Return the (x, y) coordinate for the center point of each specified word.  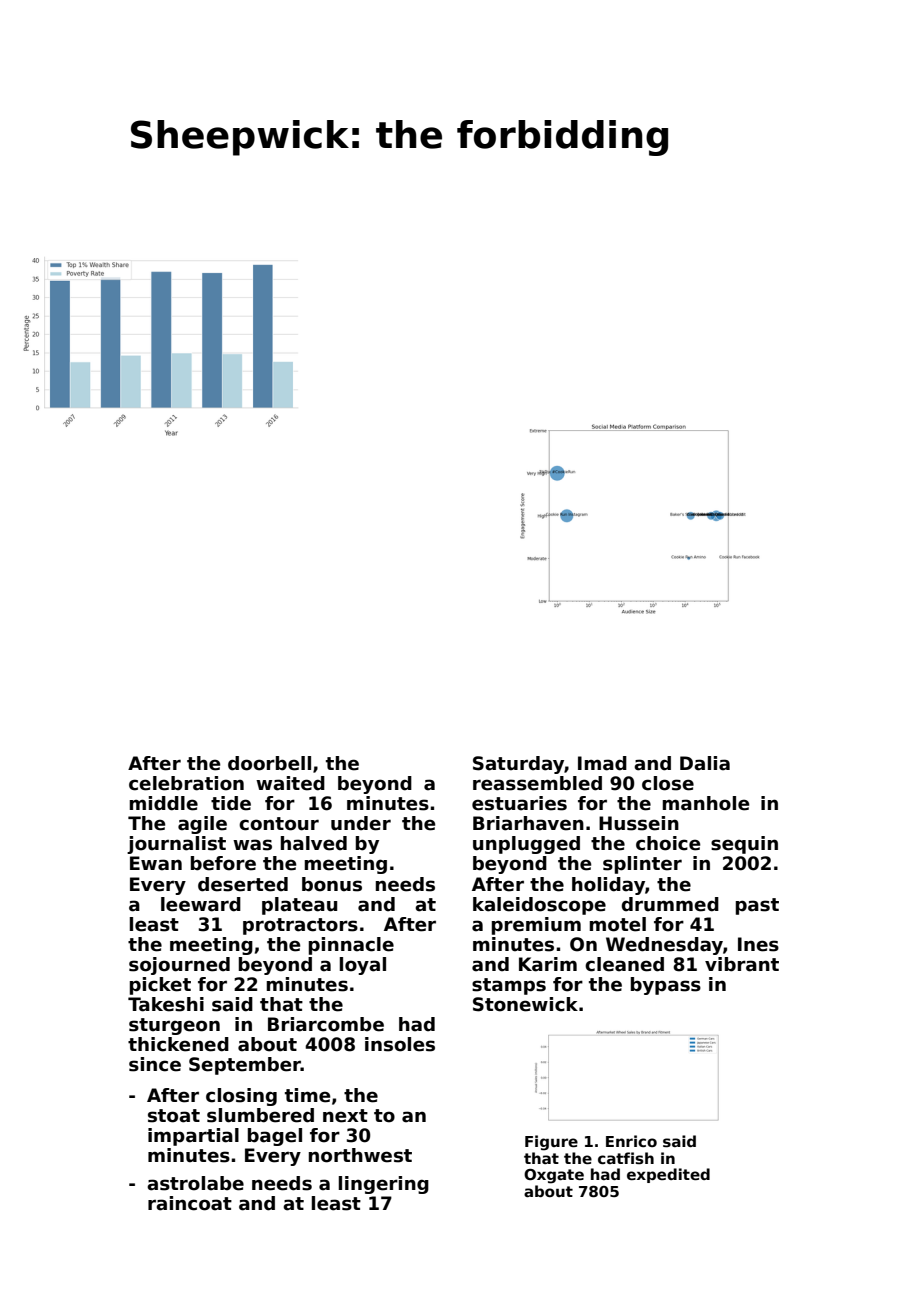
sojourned (179, 966)
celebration (186, 783)
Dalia (705, 763)
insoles (400, 1044)
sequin (744, 845)
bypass (666, 986)
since (155, 1064)
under (361, 823)
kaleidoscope (539, 906)
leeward (201, 904)
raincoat (190, 1203)
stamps (509, 986)
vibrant (742, 964)
